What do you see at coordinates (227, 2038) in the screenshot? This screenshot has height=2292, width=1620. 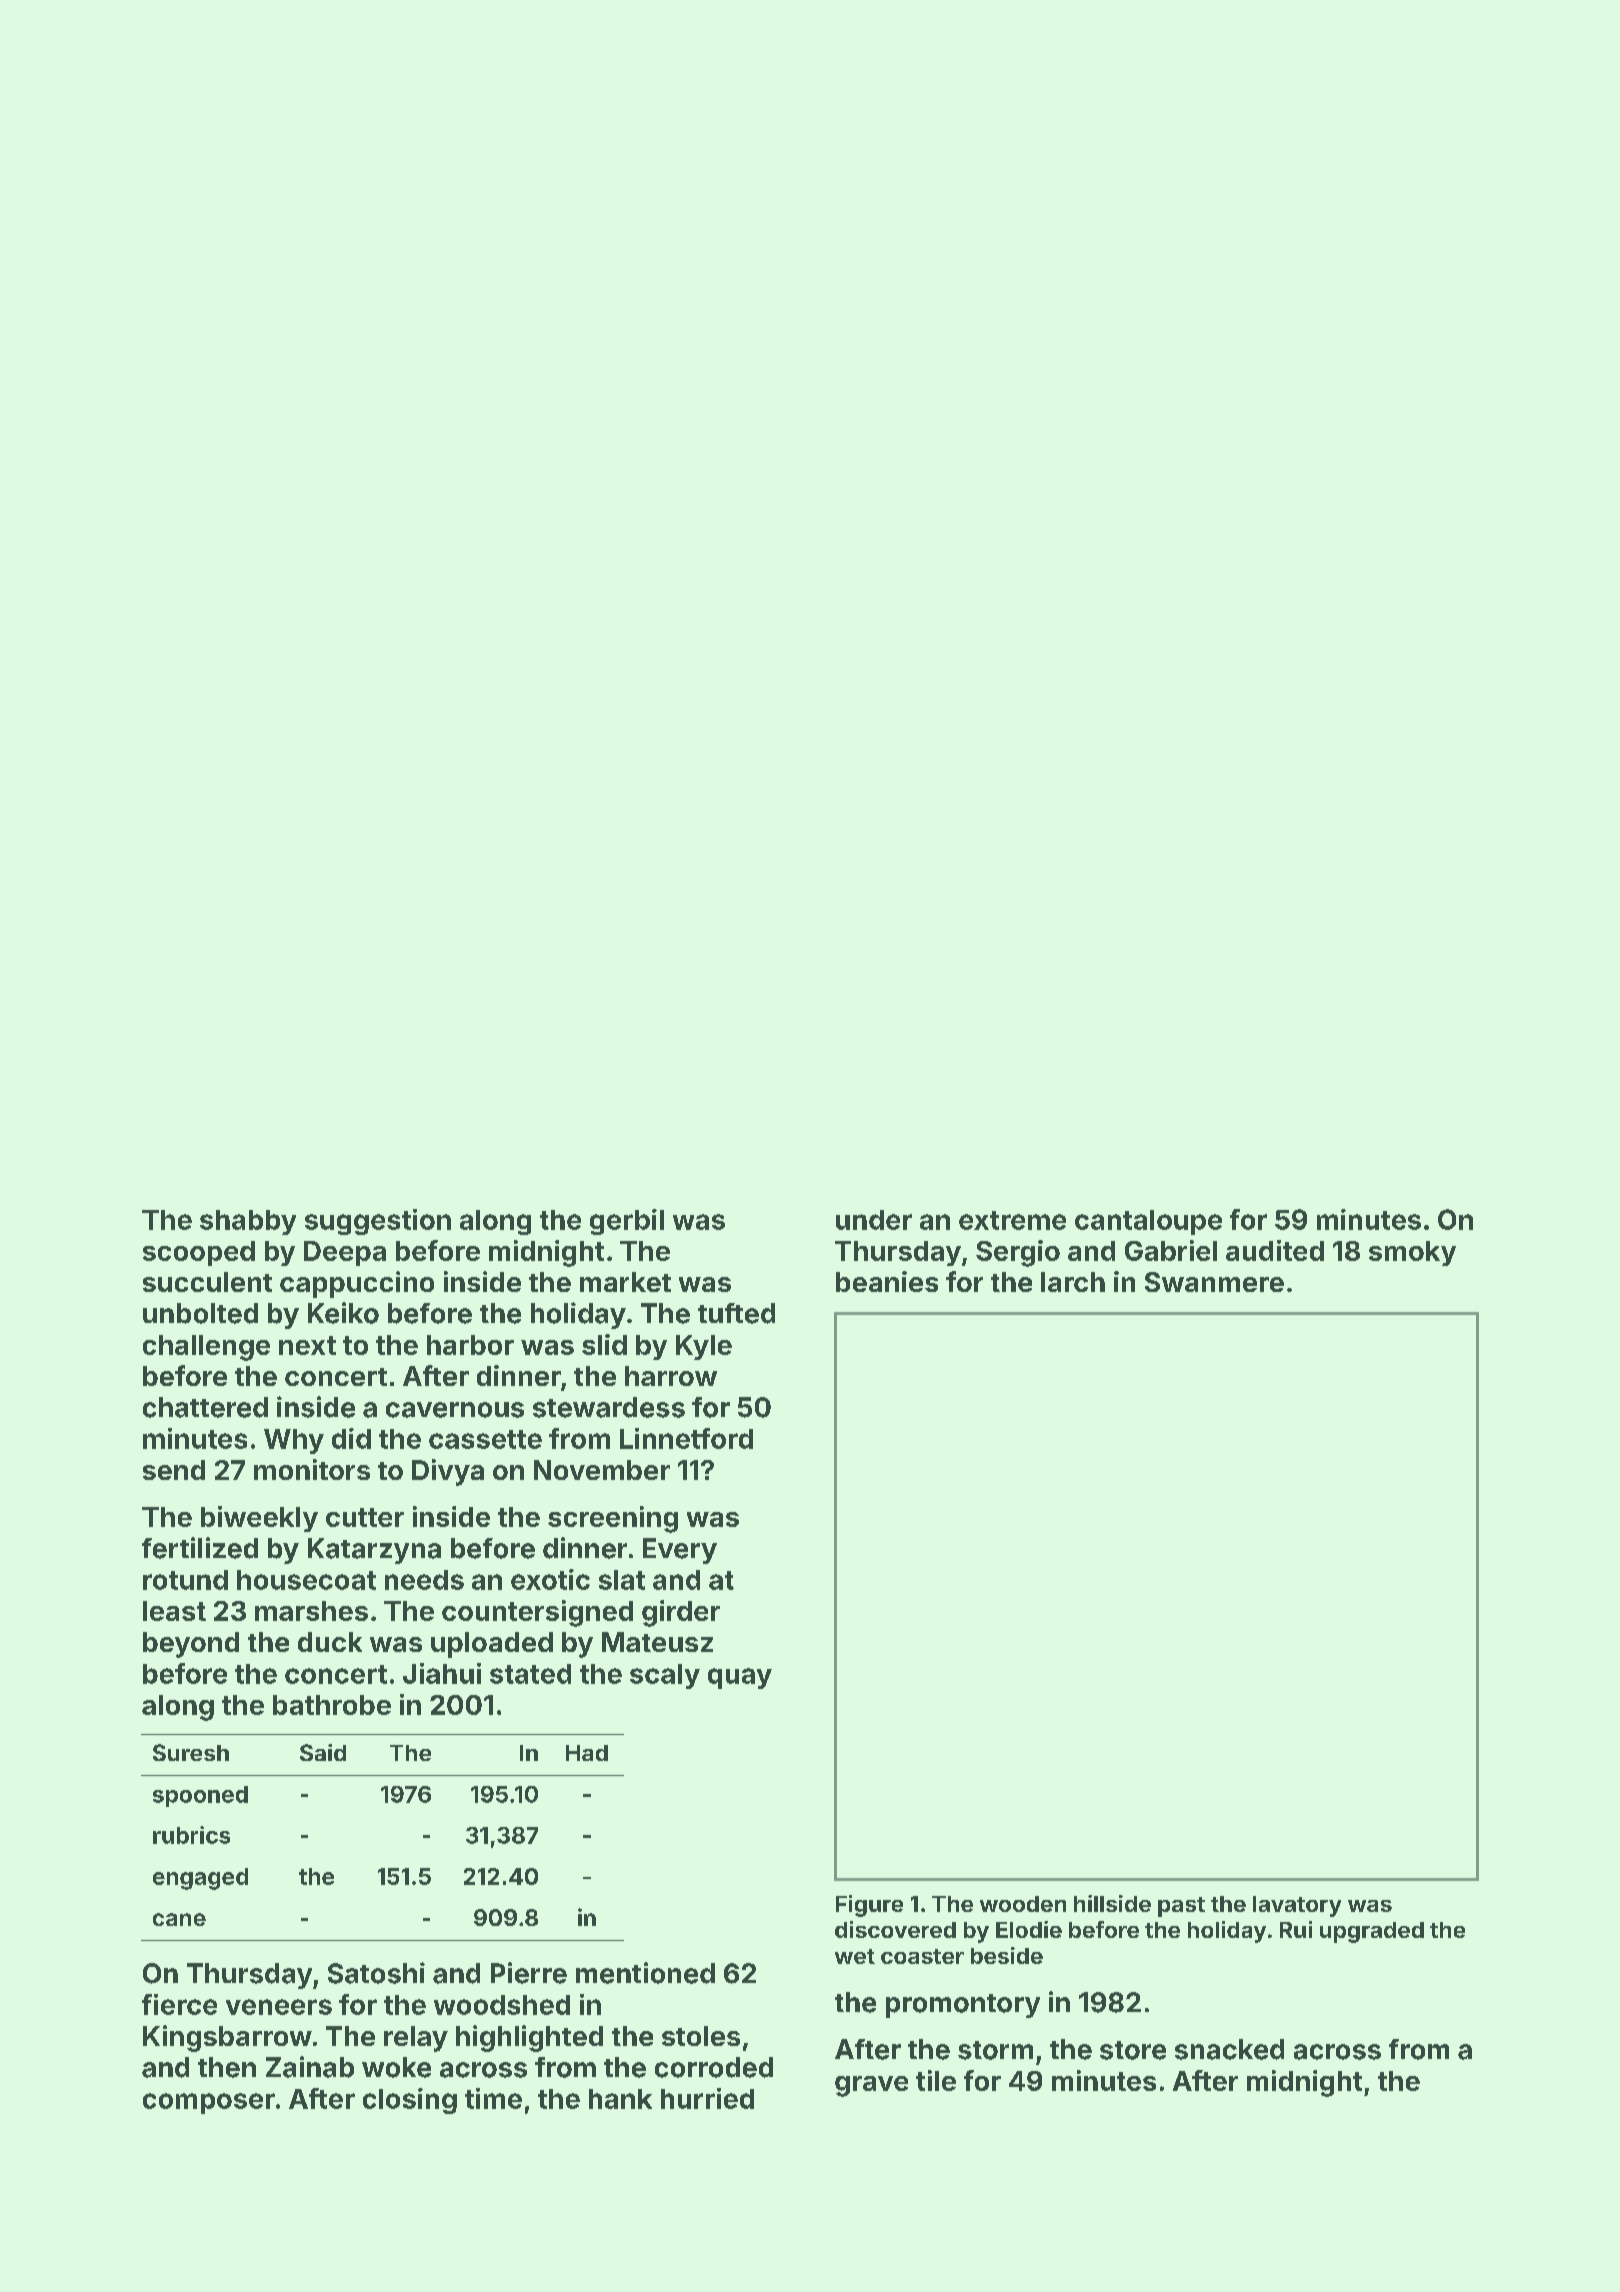 I see `Kingsbarrow` at bounding box center [227, 2038].
